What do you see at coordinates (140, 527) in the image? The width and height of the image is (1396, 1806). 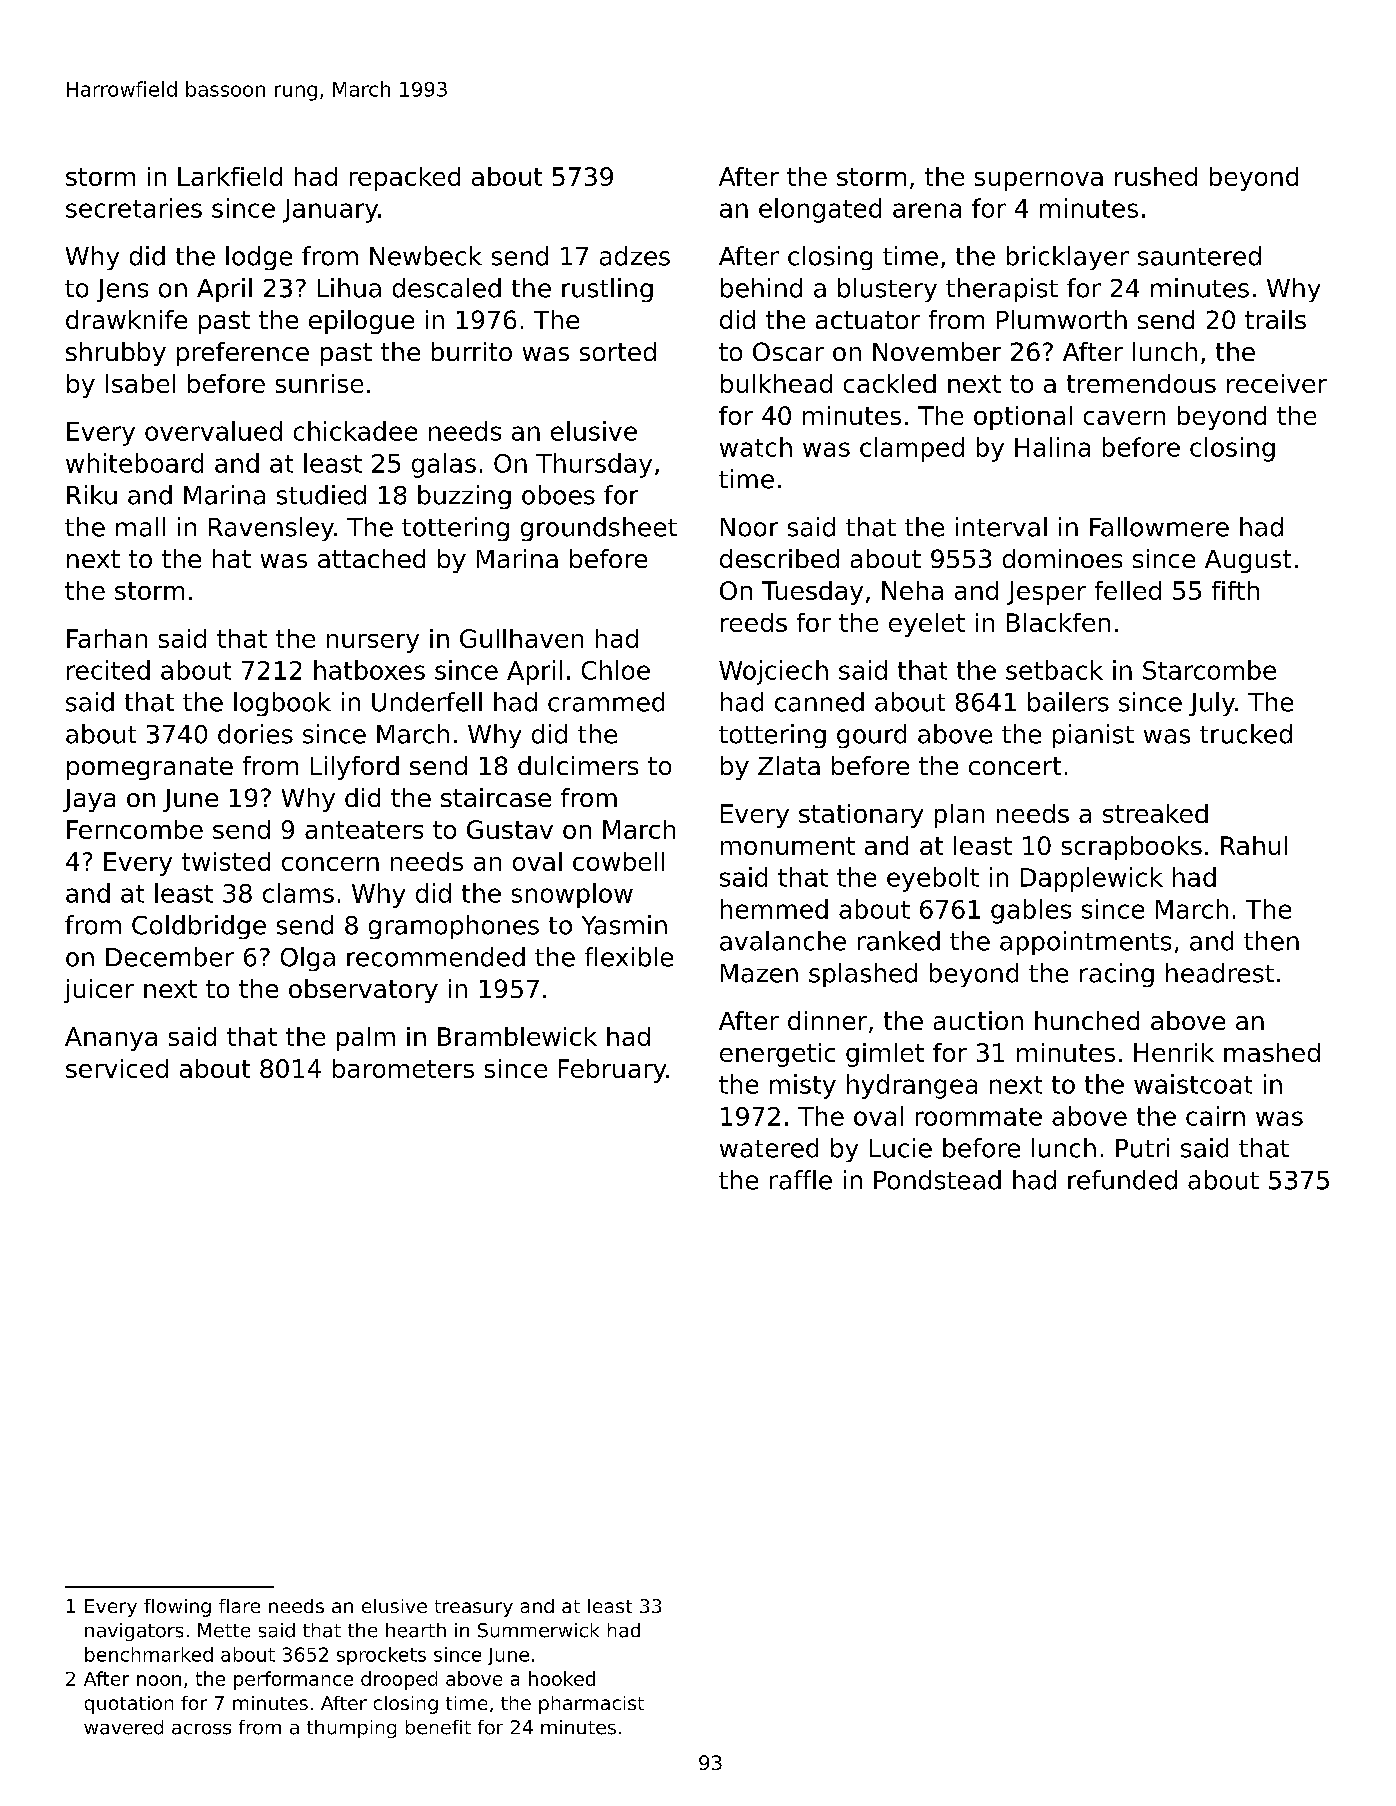 I see `mall` at bounding box center [140, 527].
